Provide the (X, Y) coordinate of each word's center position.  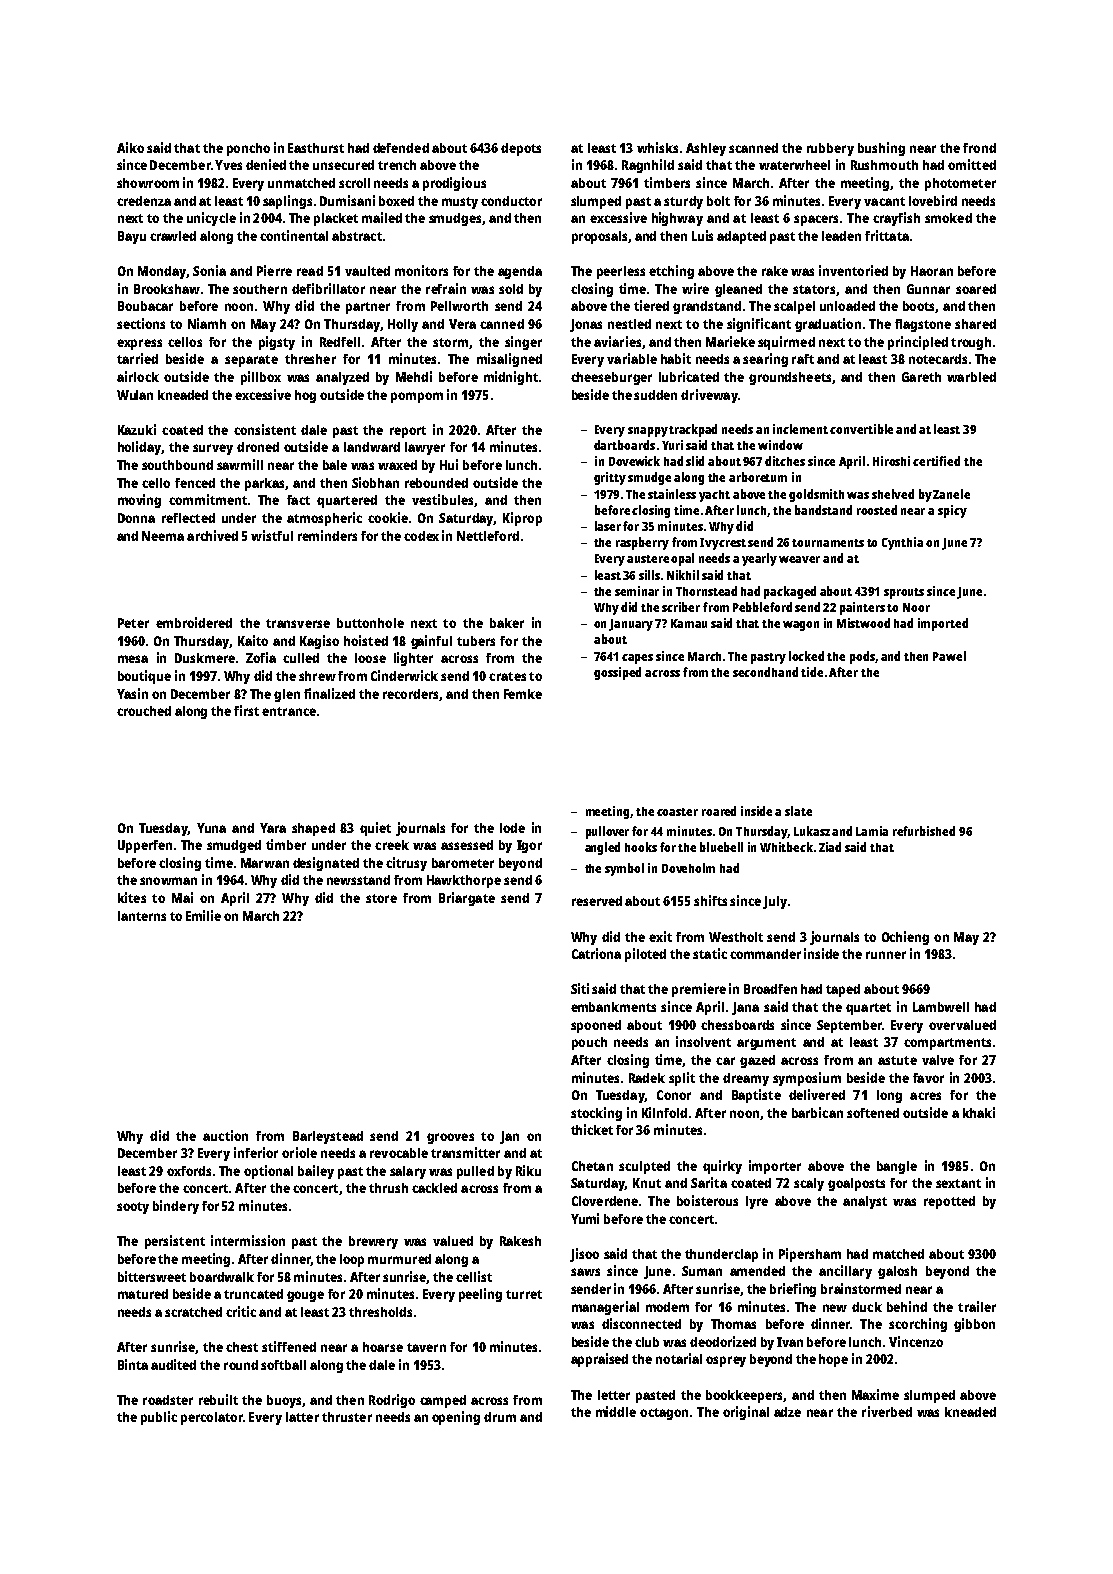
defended (401, 148)
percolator (212, 1418)
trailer (977, 1306)
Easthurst (316, 148)
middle (616, 1411)
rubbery (830, 149)
